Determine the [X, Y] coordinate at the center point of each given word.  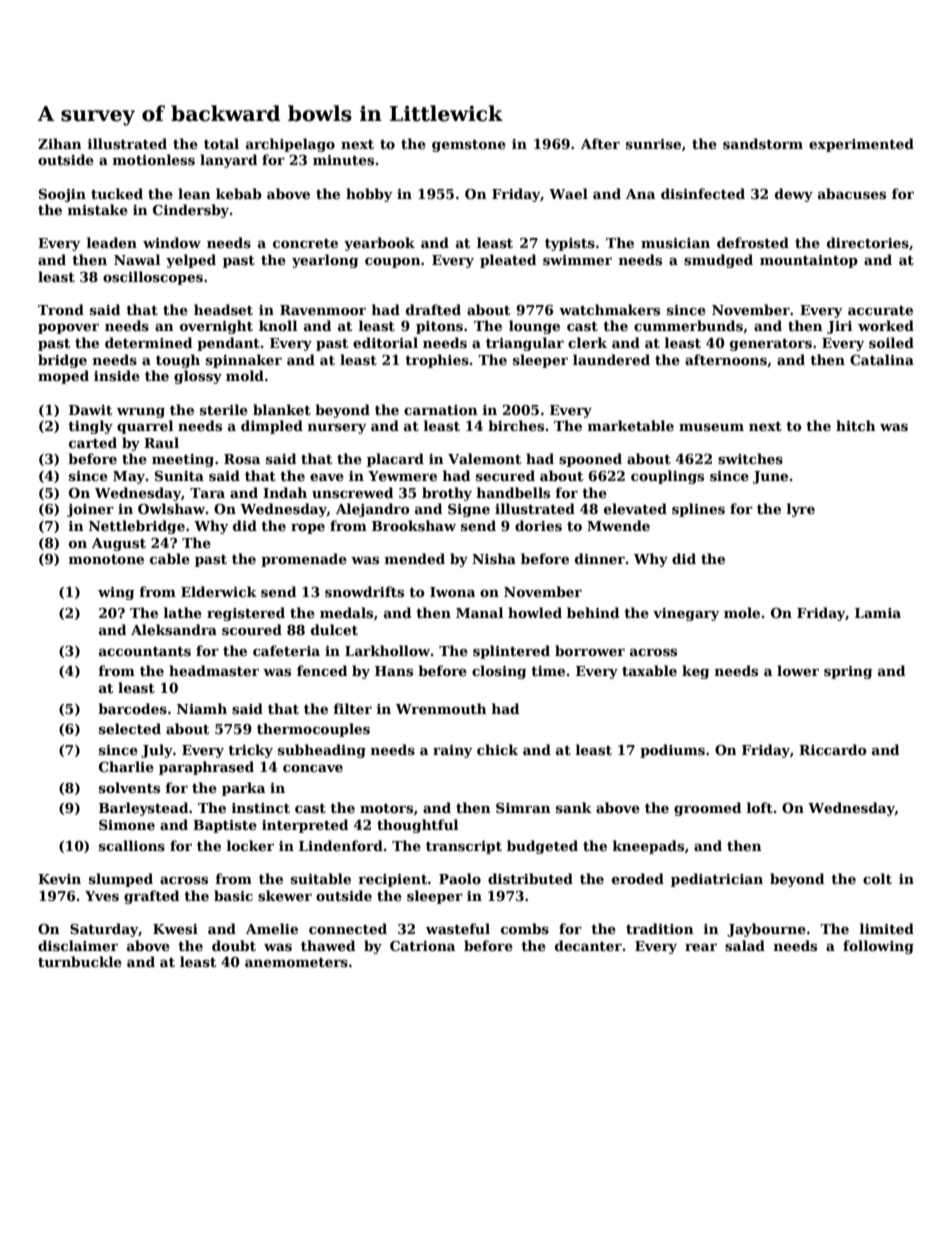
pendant [228, 344]
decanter [588, 945]
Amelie [272, 928]
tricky [250, 751]
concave [313, 768]
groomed [707, 809]
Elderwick [219, 591]
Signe [469, 510]
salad [745, 945]
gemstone [469, 146]
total [221, 143]
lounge [534, 327]
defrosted [753, 242]
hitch [856, 425]
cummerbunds [688, 325]
